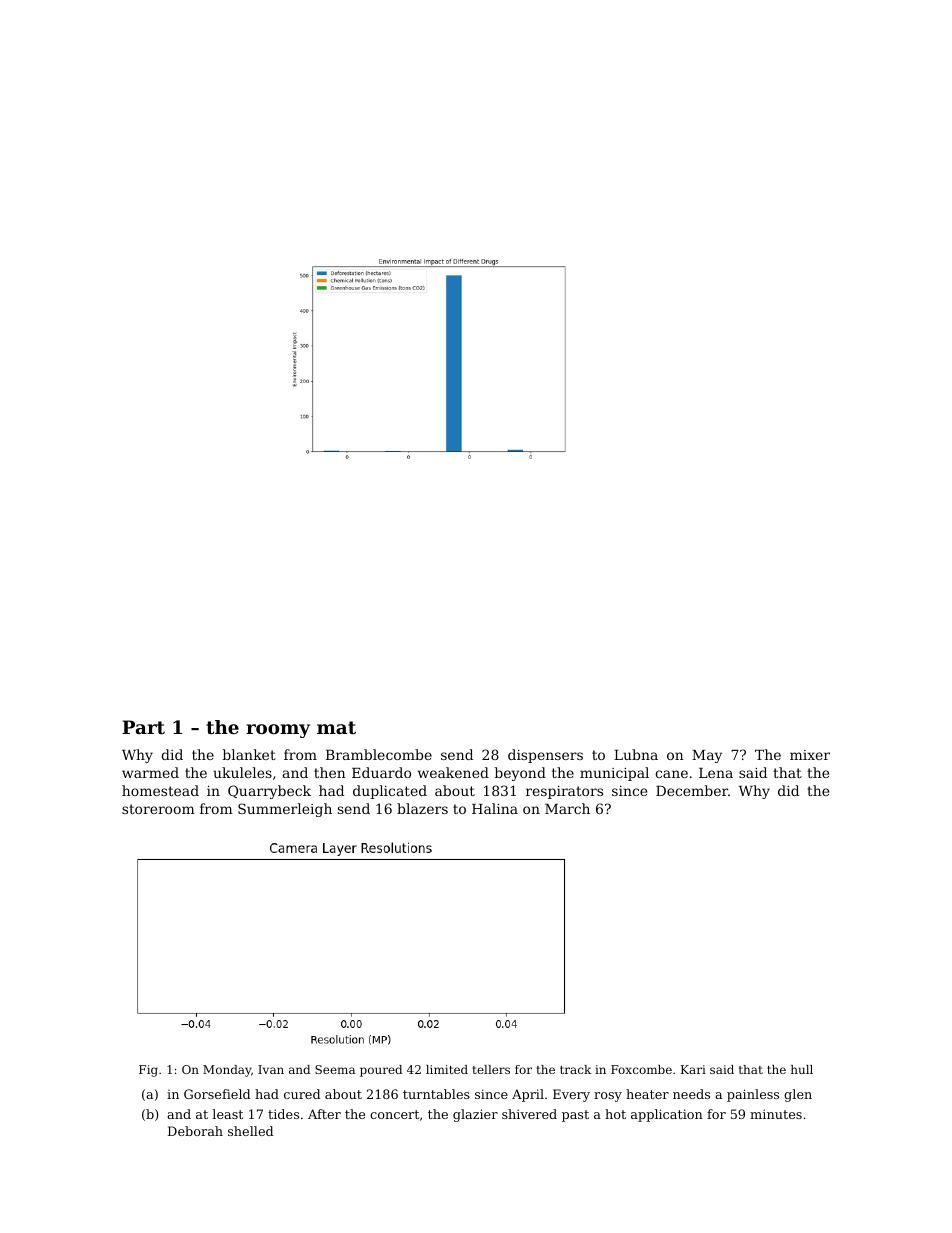 The width and height of the document is (952, 1233). What do you see at coordinates (495, 808) in the document?
I see `Halina` at bounding box center [495, 808].
